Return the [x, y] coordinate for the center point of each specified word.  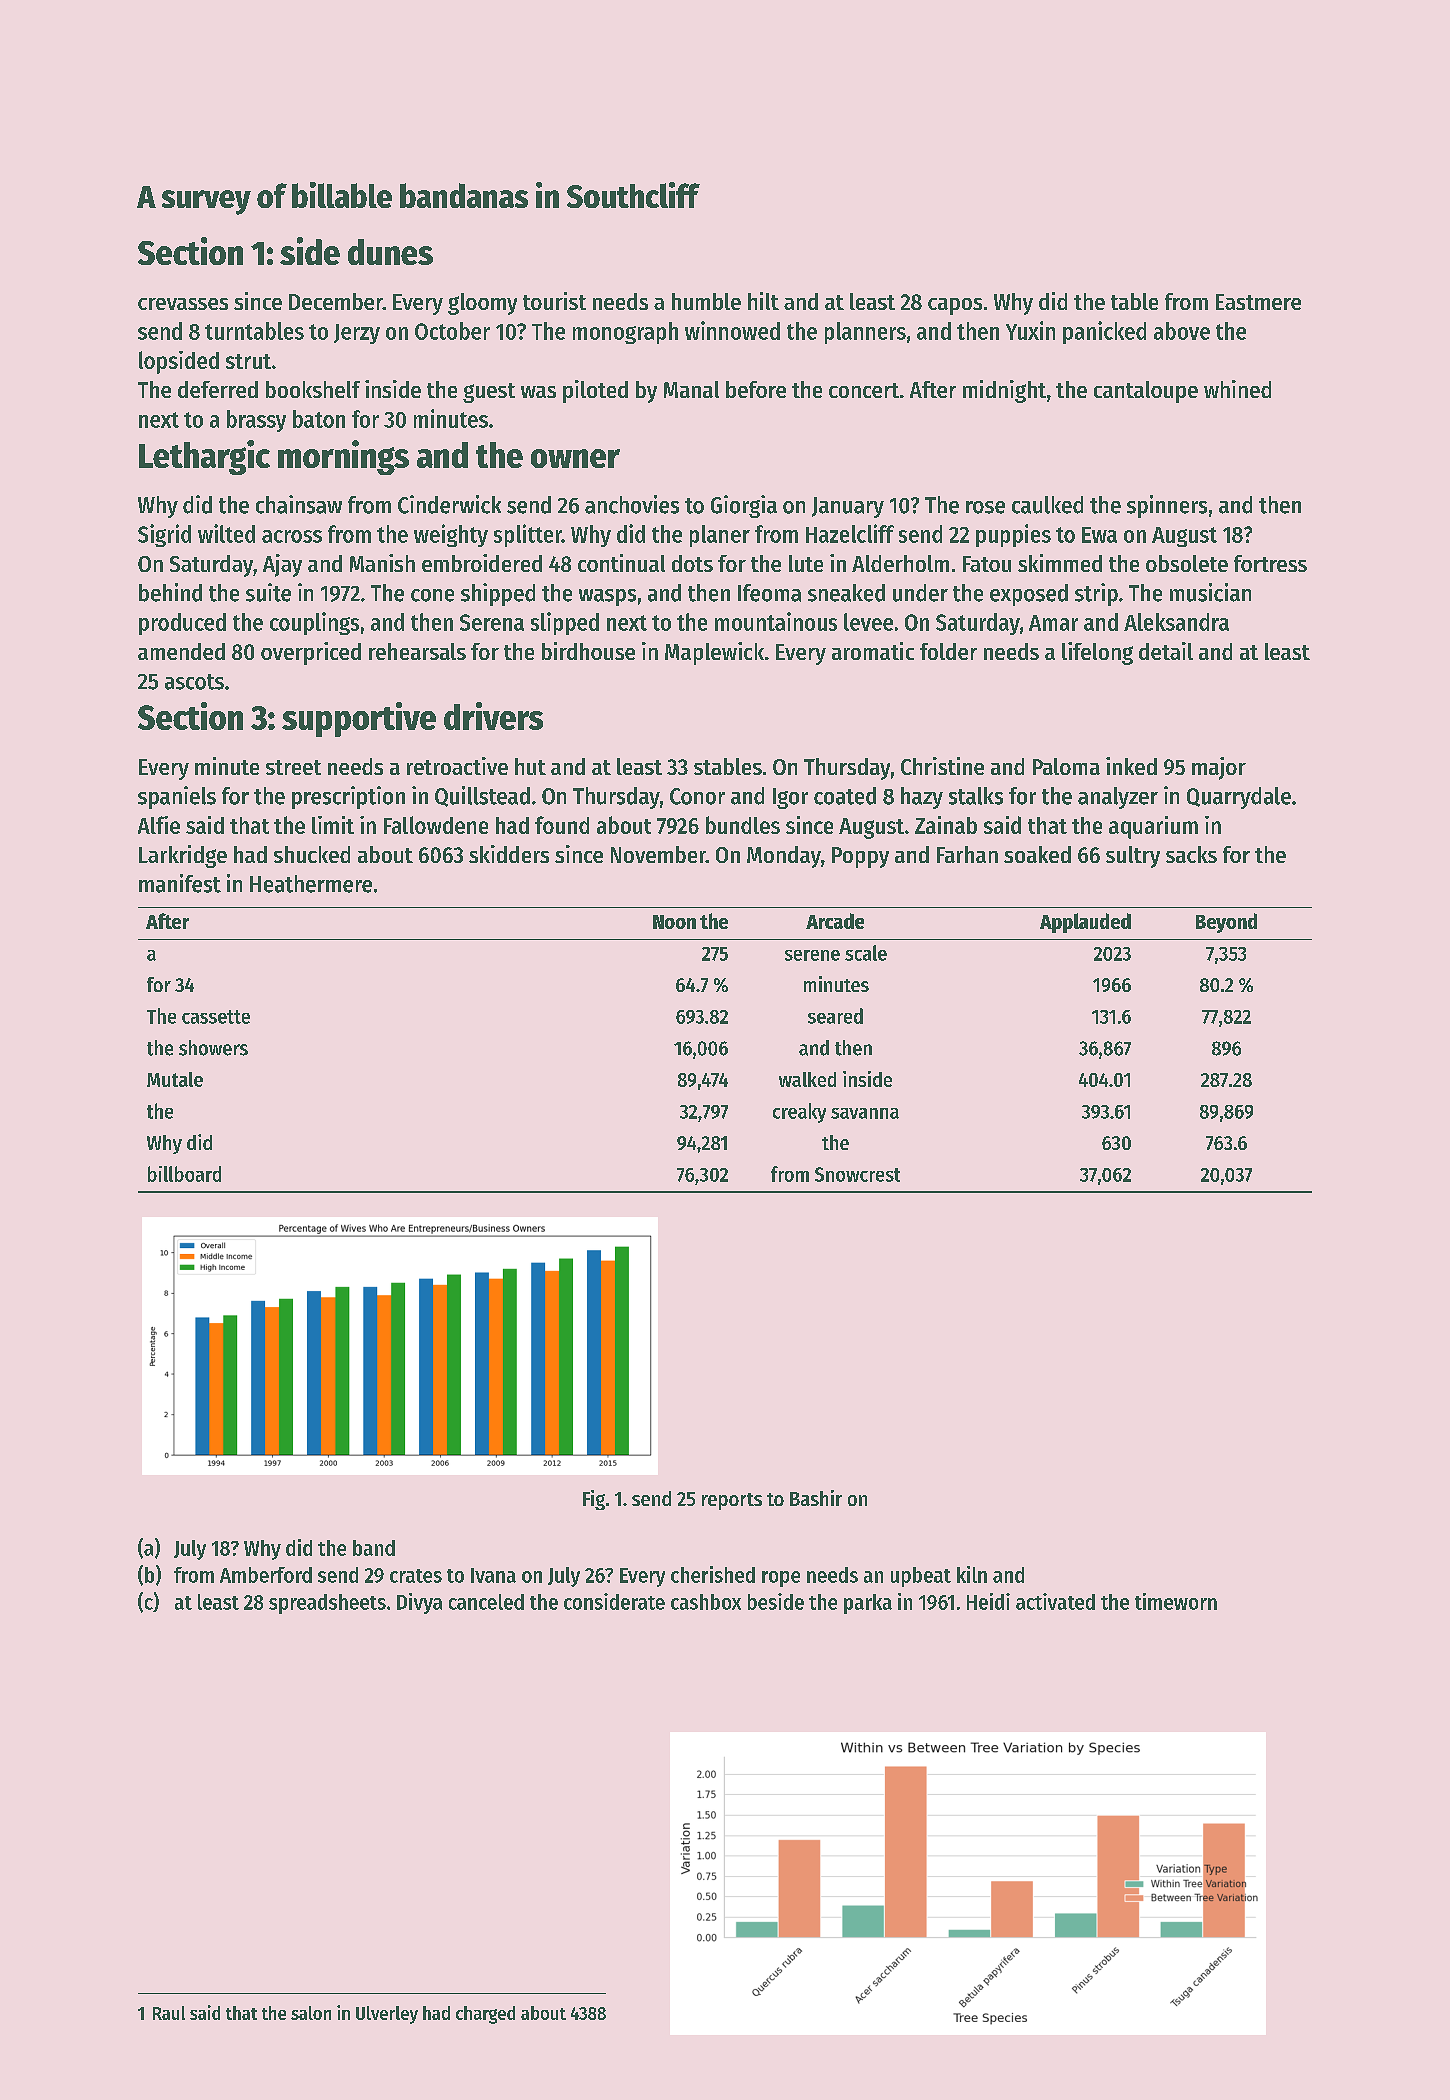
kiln [972, 1574]
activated [1055, 1601]
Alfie [159, 825]
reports [732, 1501]
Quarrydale [1239, 798]
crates [416, 1576]
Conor [697, 796]
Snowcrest [857, 1174]
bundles [743, 825]
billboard [184, 1174]
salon [311, 2013]
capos [955, 306]
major [1219, 768]
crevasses [183, 304]
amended [181, 651]
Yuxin [1030, 330]
